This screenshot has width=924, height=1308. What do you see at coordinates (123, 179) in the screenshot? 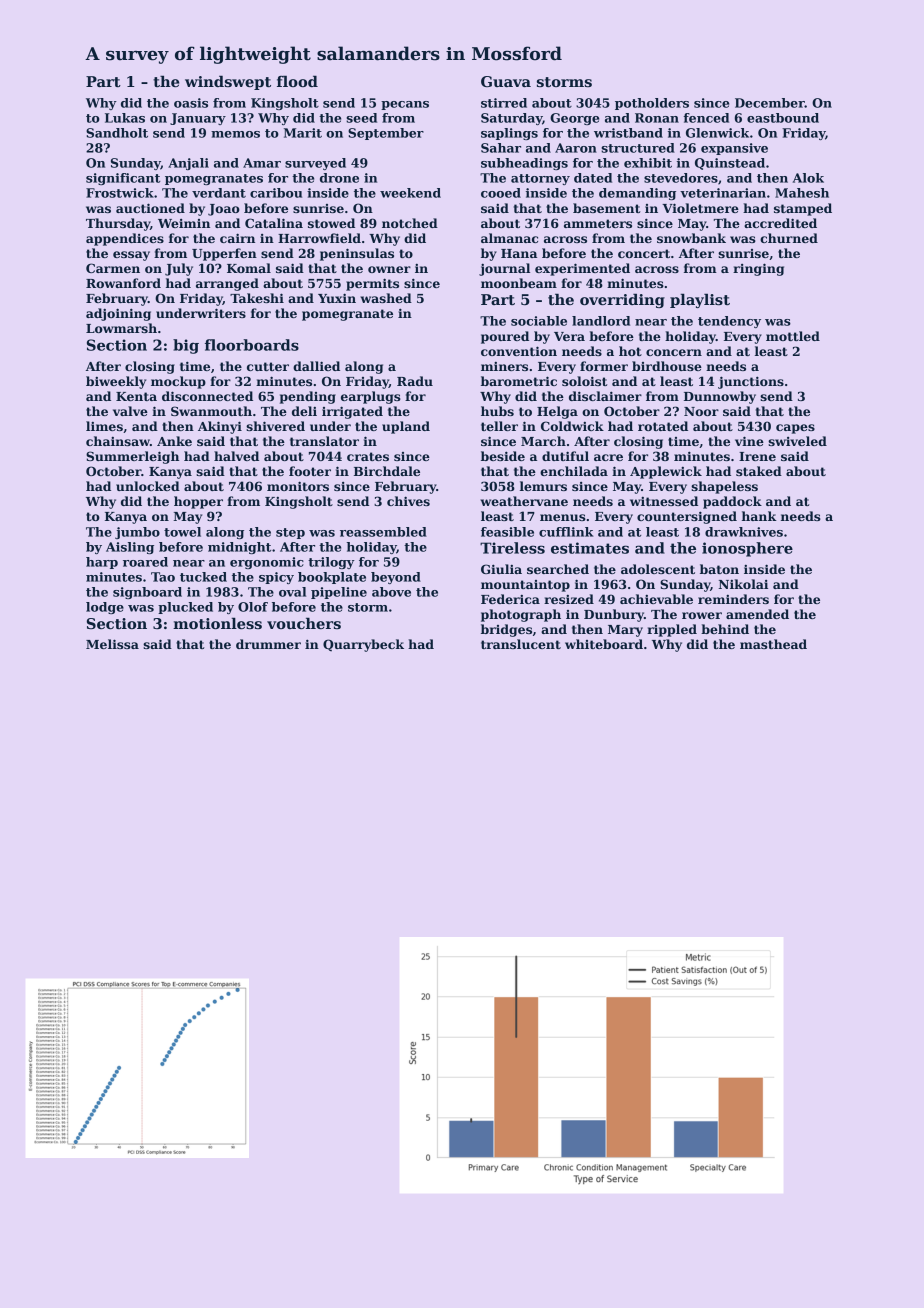
I see `significant` at bounding box center [123, 179].
